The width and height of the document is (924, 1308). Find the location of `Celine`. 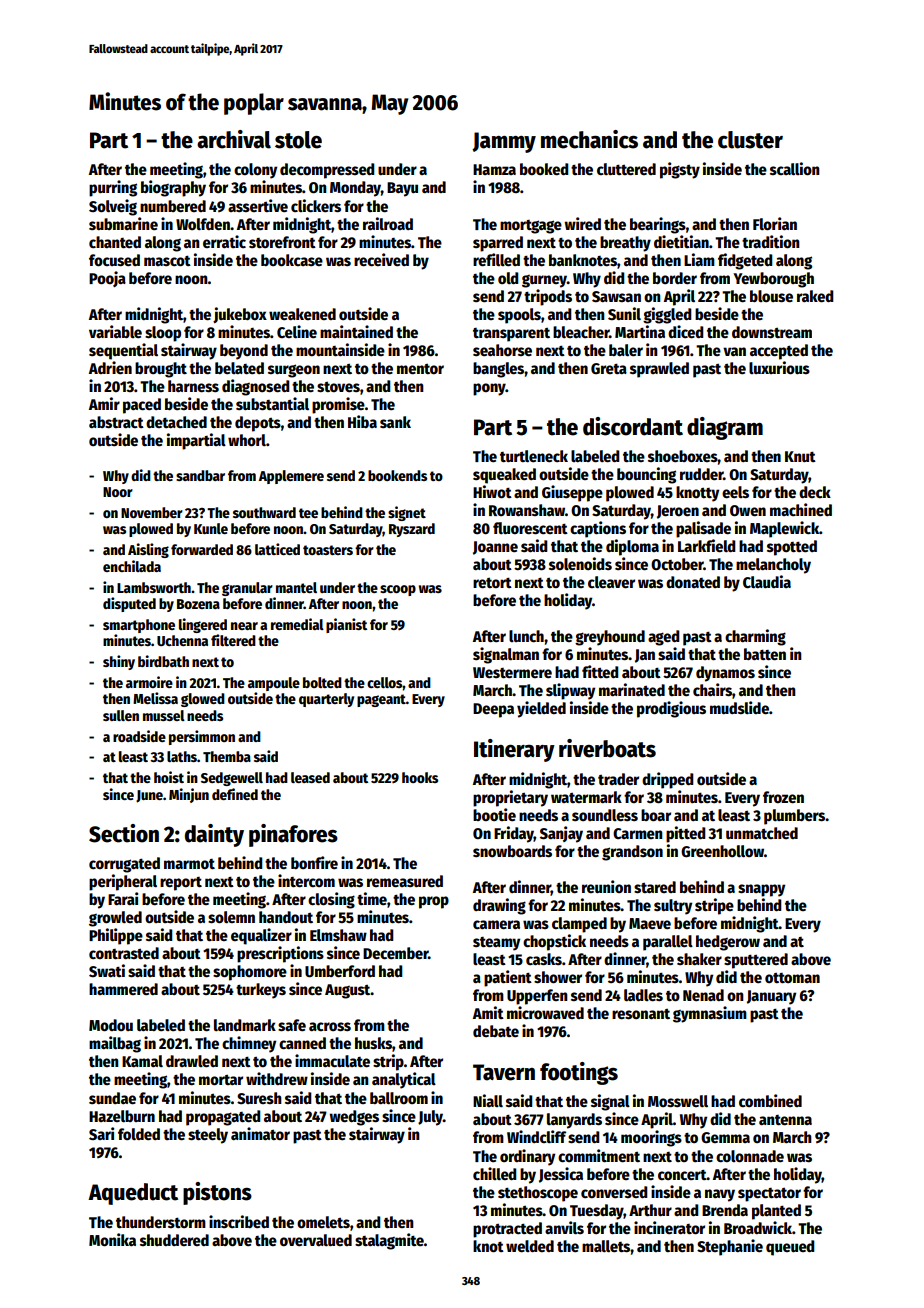

Celine is located at coordinates (297, 331).
